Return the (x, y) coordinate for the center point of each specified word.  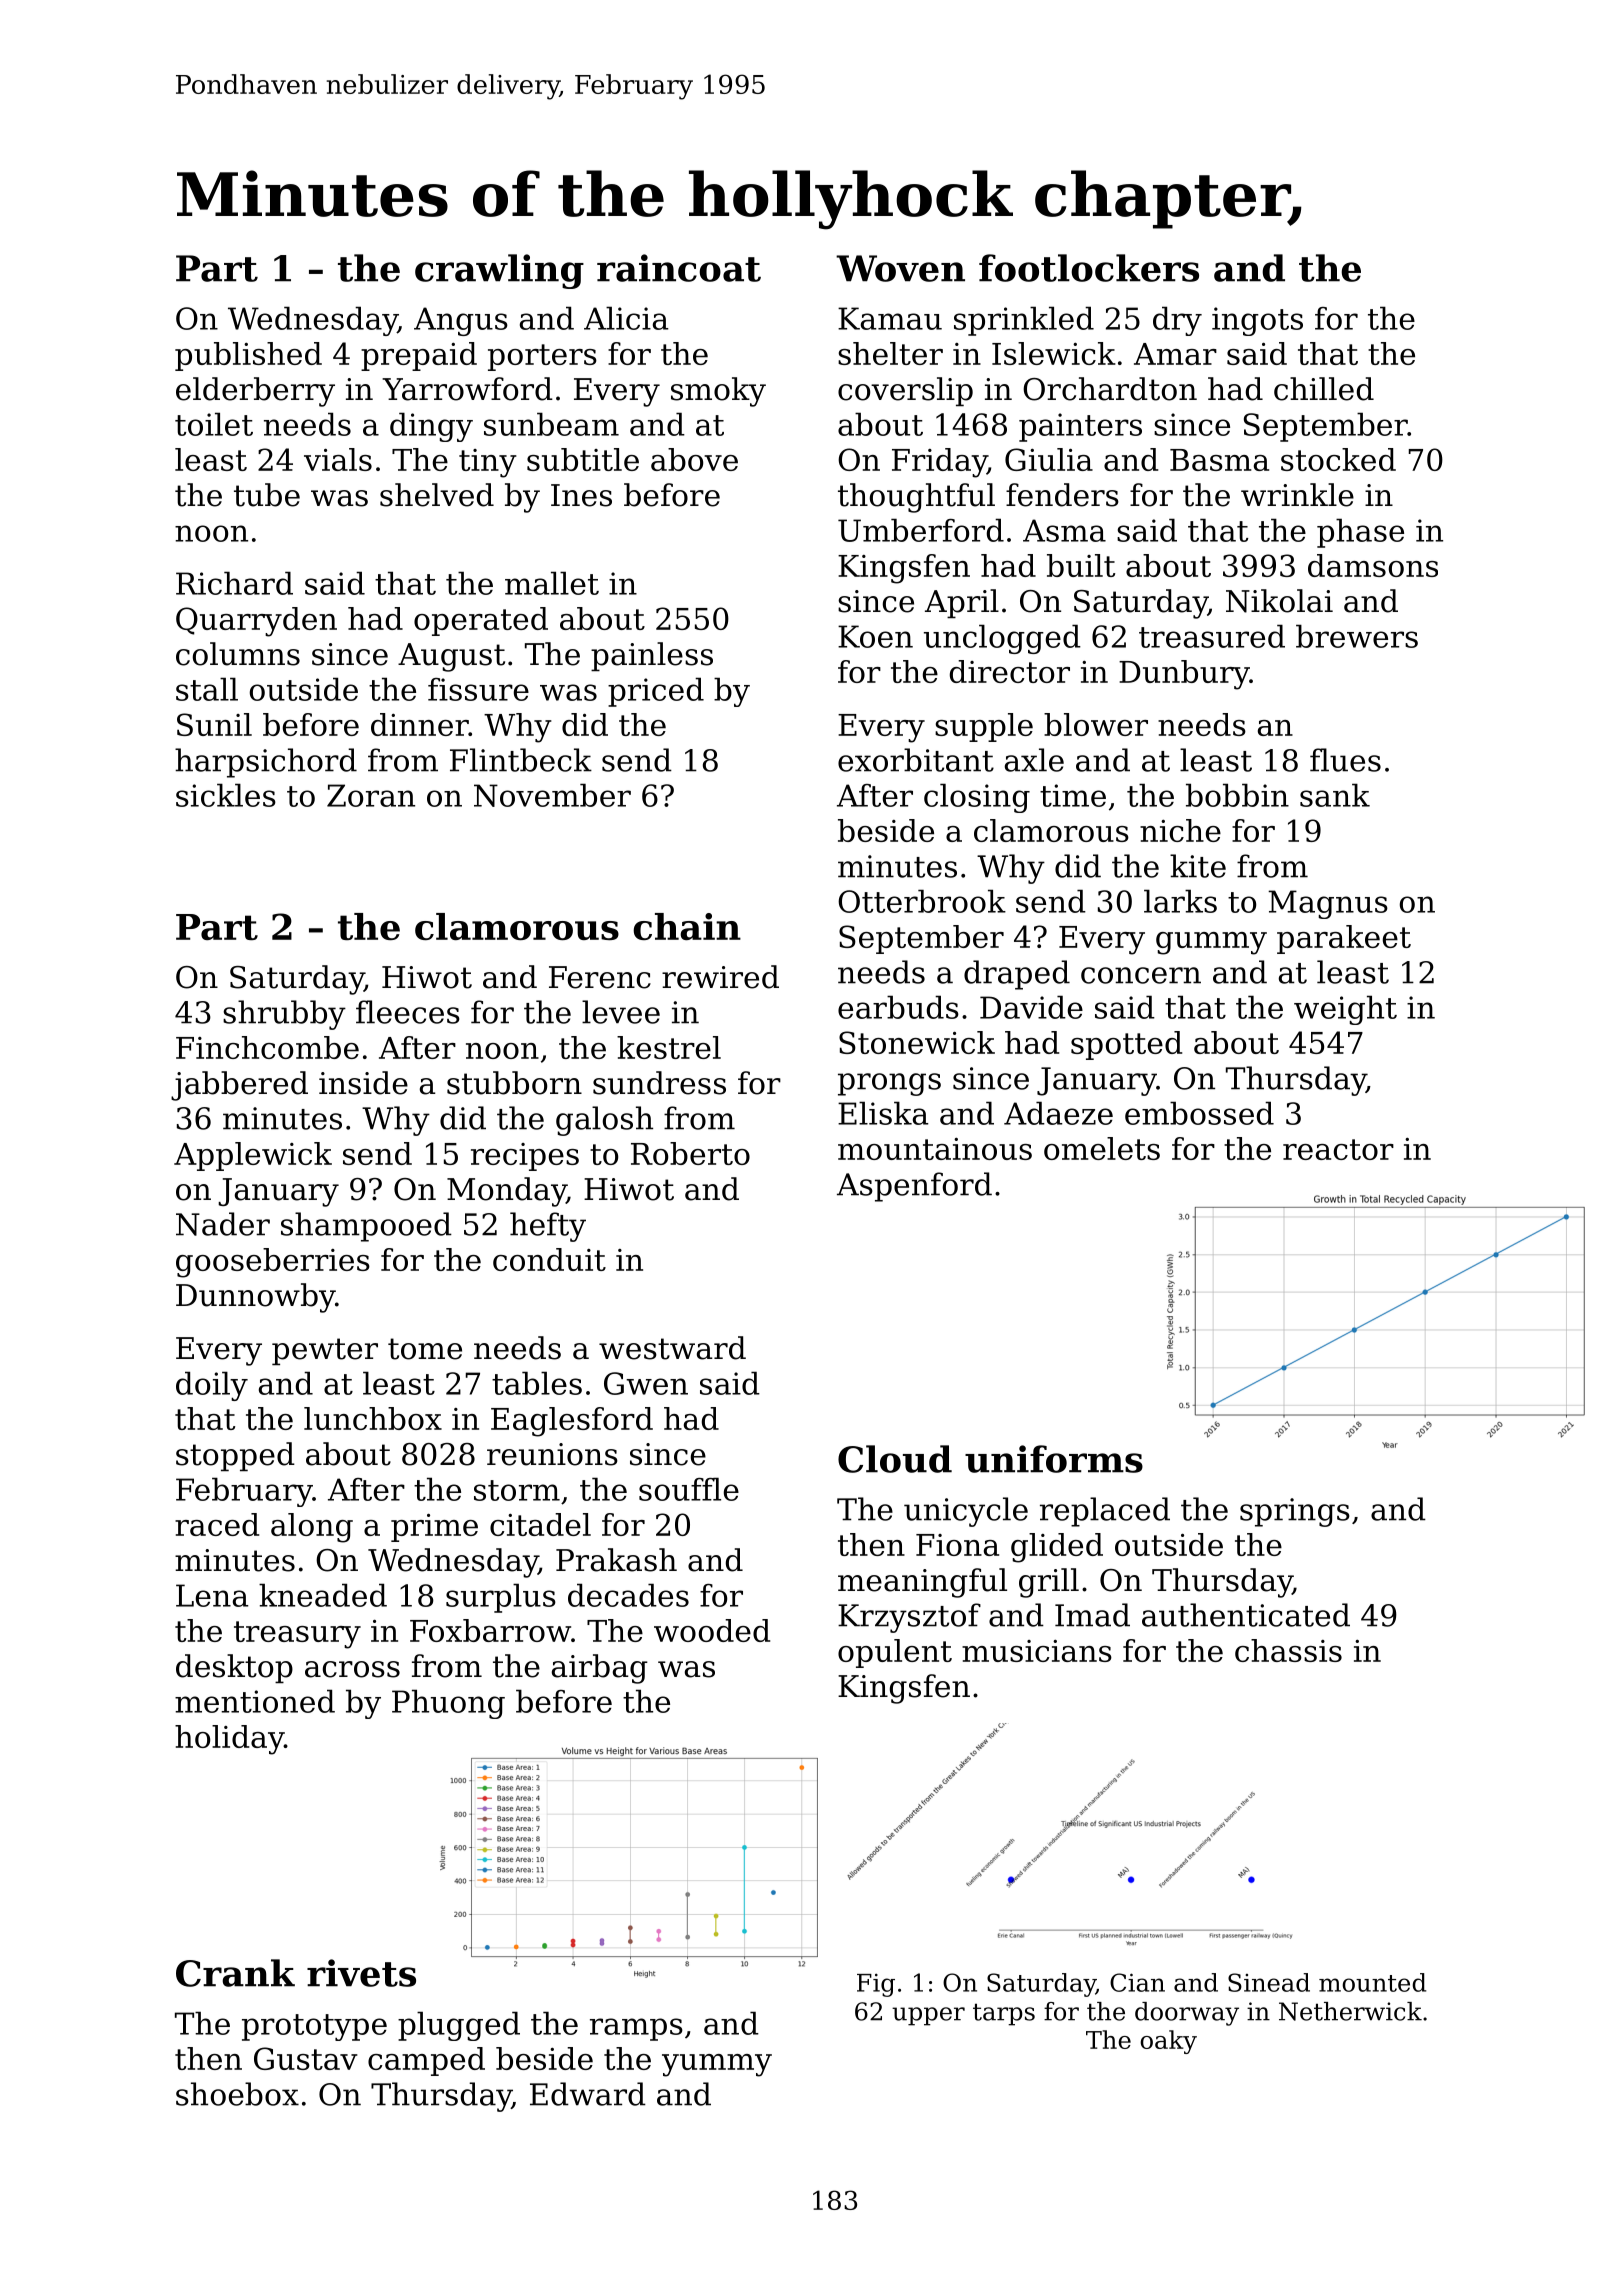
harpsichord (266, 763)
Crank (235, 1973)
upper (928, 2016)
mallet (552, 583)
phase (1360, 533)
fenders (1062, 495)
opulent (895, 1653)
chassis (1288, 1650)
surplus (501, 1598)
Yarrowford (467, 389)
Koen (875, 636)
